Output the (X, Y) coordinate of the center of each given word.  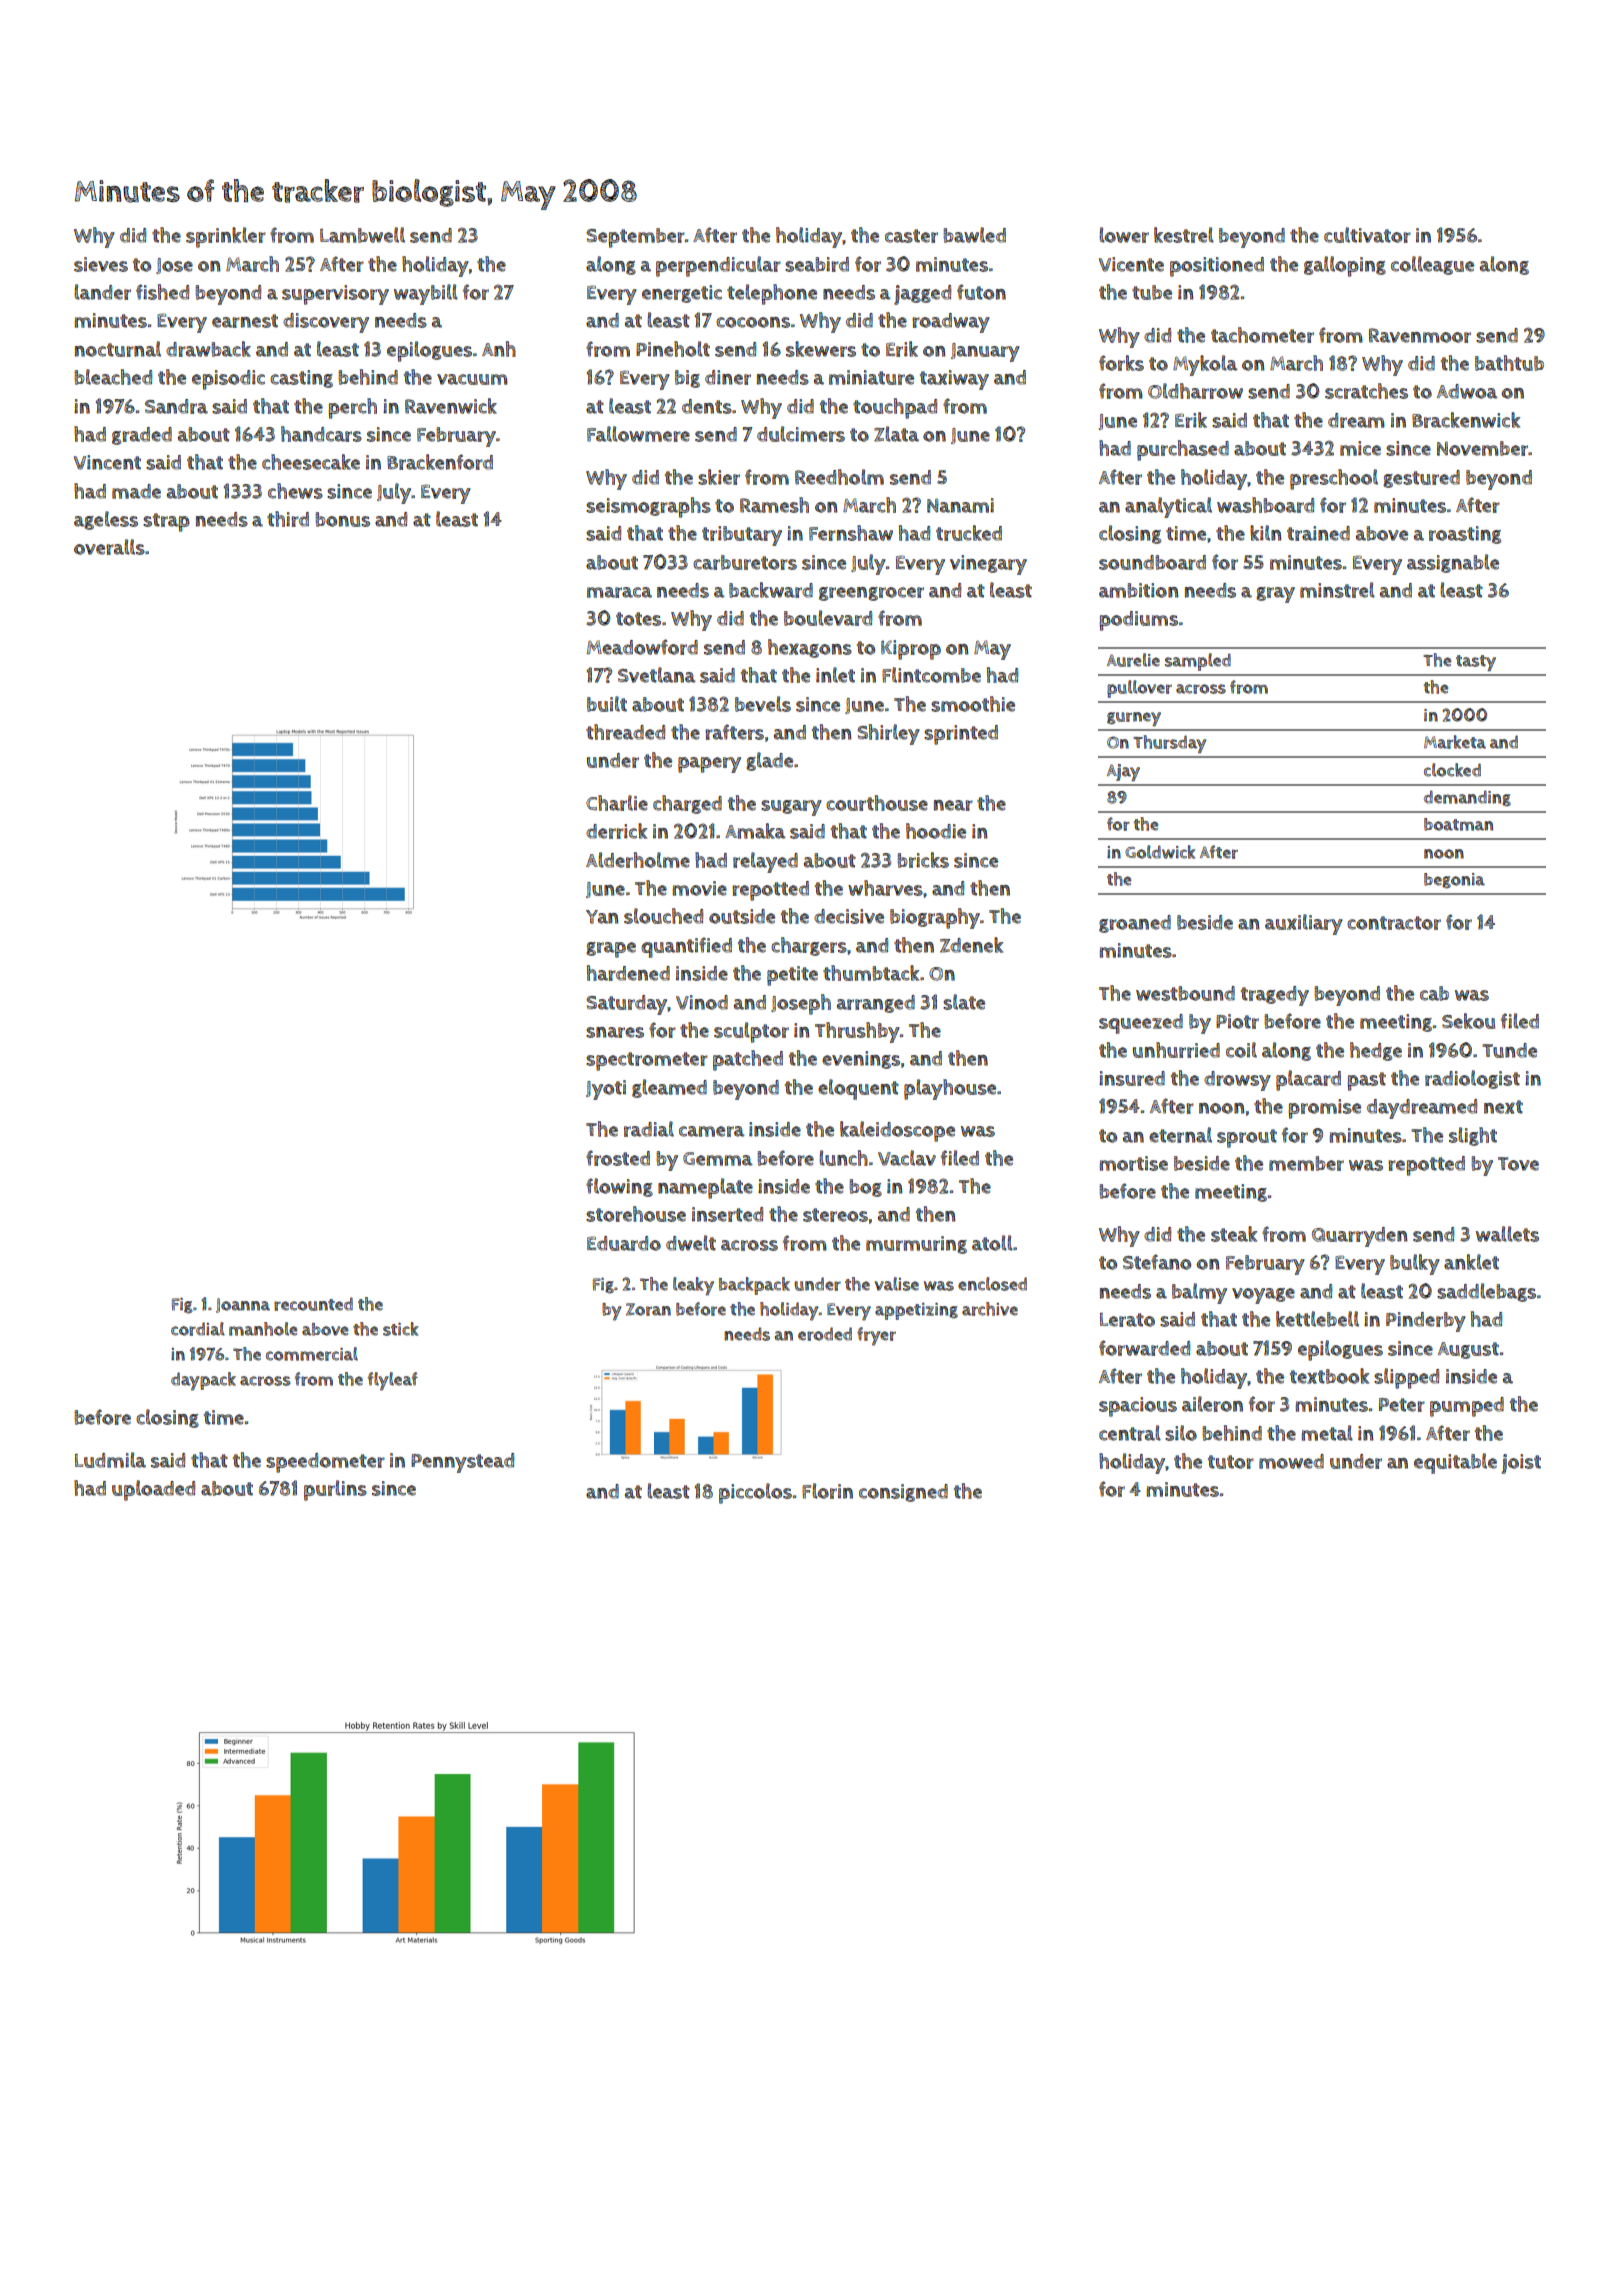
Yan (602, 917)
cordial (198, 1329)
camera (711, 1131)
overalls (109, 547)
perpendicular (718, 266)
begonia (1454, 881)
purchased (1183, 450)
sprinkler (226, 237)
